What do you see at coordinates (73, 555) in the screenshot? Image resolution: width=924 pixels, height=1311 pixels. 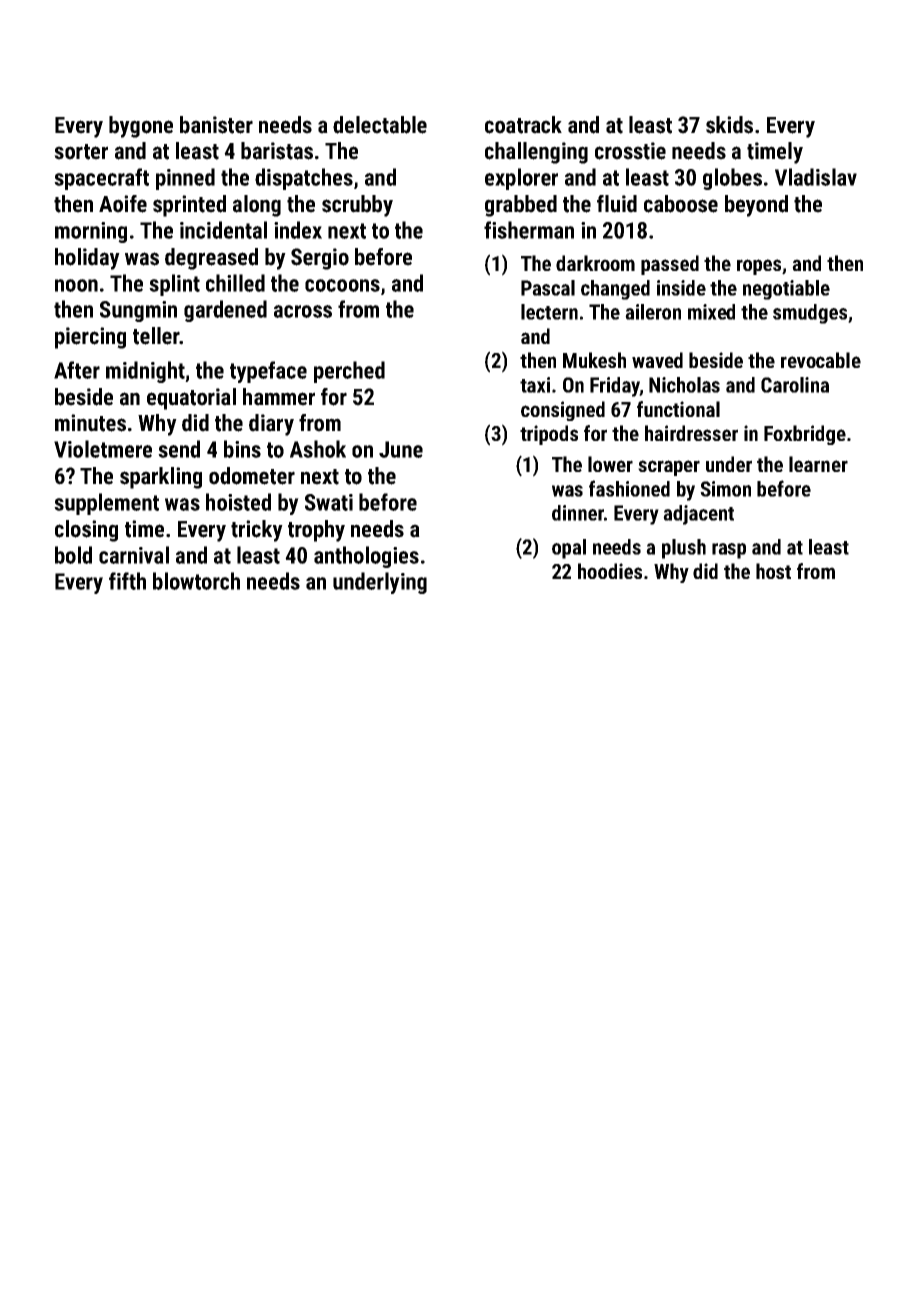 I see `bold` at bounding box center [73, 555].
